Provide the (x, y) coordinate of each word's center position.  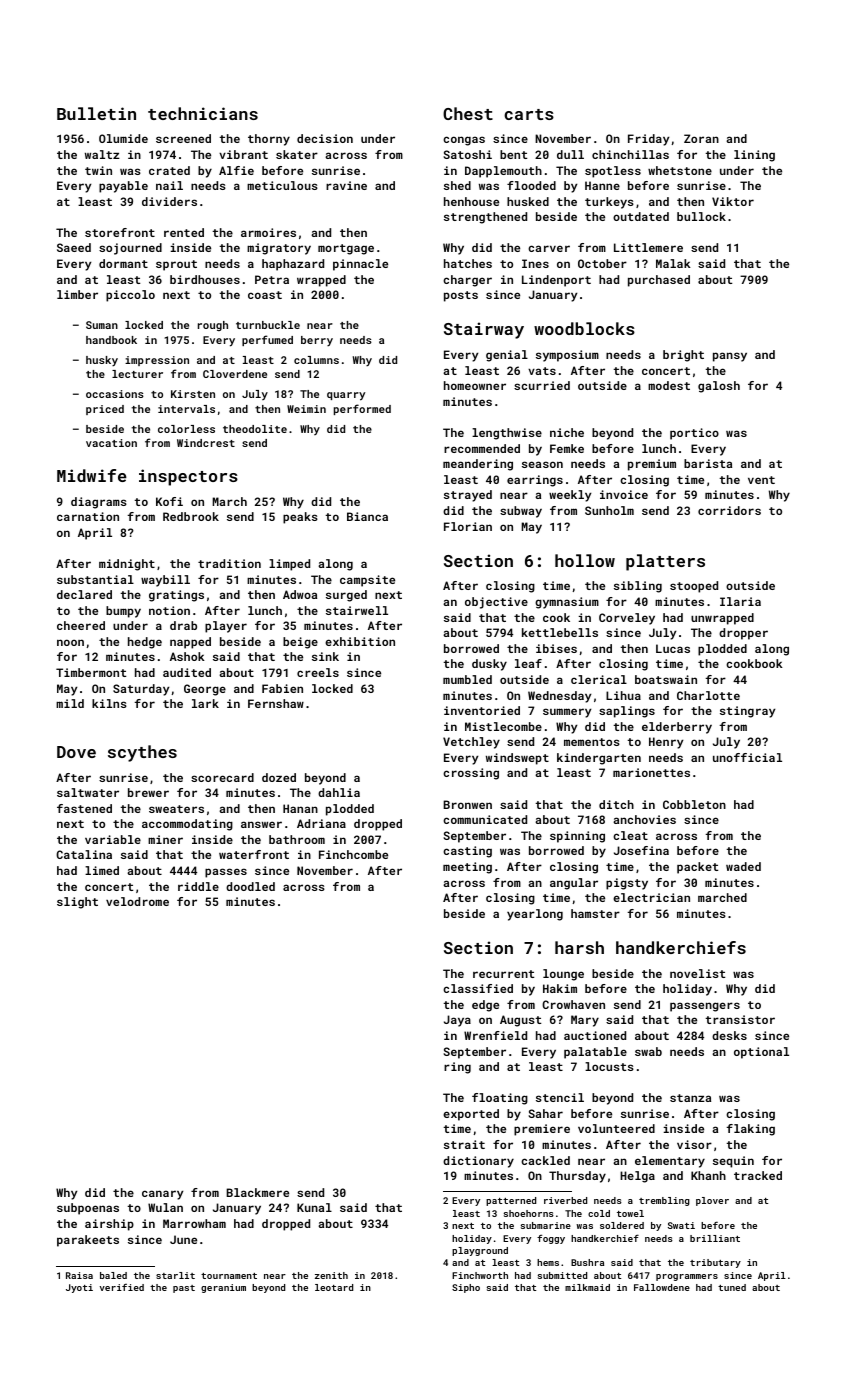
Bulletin (96, 113)
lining (754, 156)
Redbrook (191, 516)
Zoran (701, 138)
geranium (223, 1288)
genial (507, 356)
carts (529, 114)
